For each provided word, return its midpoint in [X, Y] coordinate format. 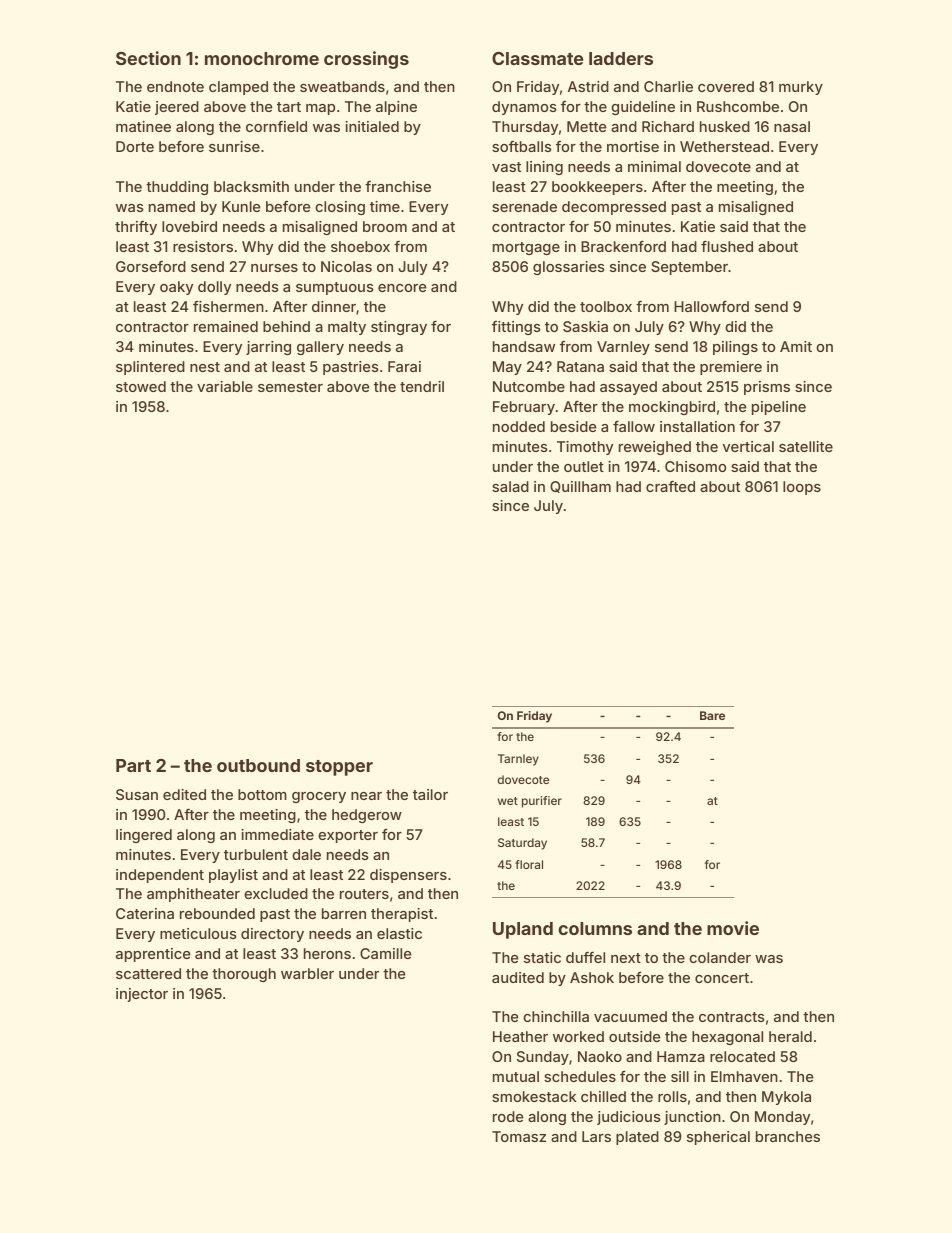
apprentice [153, 955]
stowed [141, 386]
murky [801, 88]
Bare [712, 715]
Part [133, 765]
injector [142, 995]
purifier [542, 802]
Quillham [580, 487]
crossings [366, 60]
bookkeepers [597, 188]
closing [340, 208]
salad [510, 486]
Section [148, 58]
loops [802, 488]
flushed [727, 246]
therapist [402, 915]
